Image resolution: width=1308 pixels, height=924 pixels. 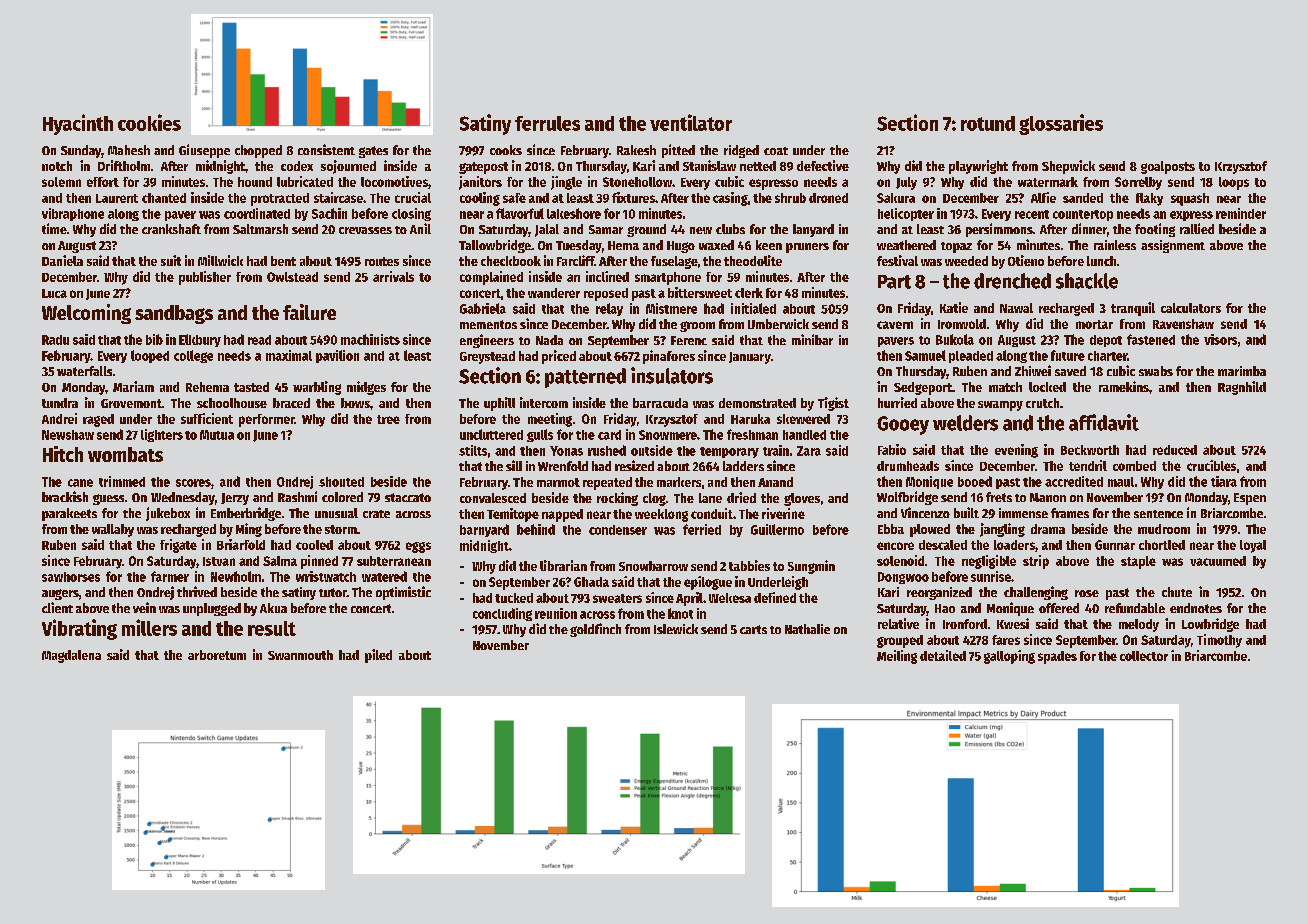 I want to click on Mariam, so click(x=133, y=386).
